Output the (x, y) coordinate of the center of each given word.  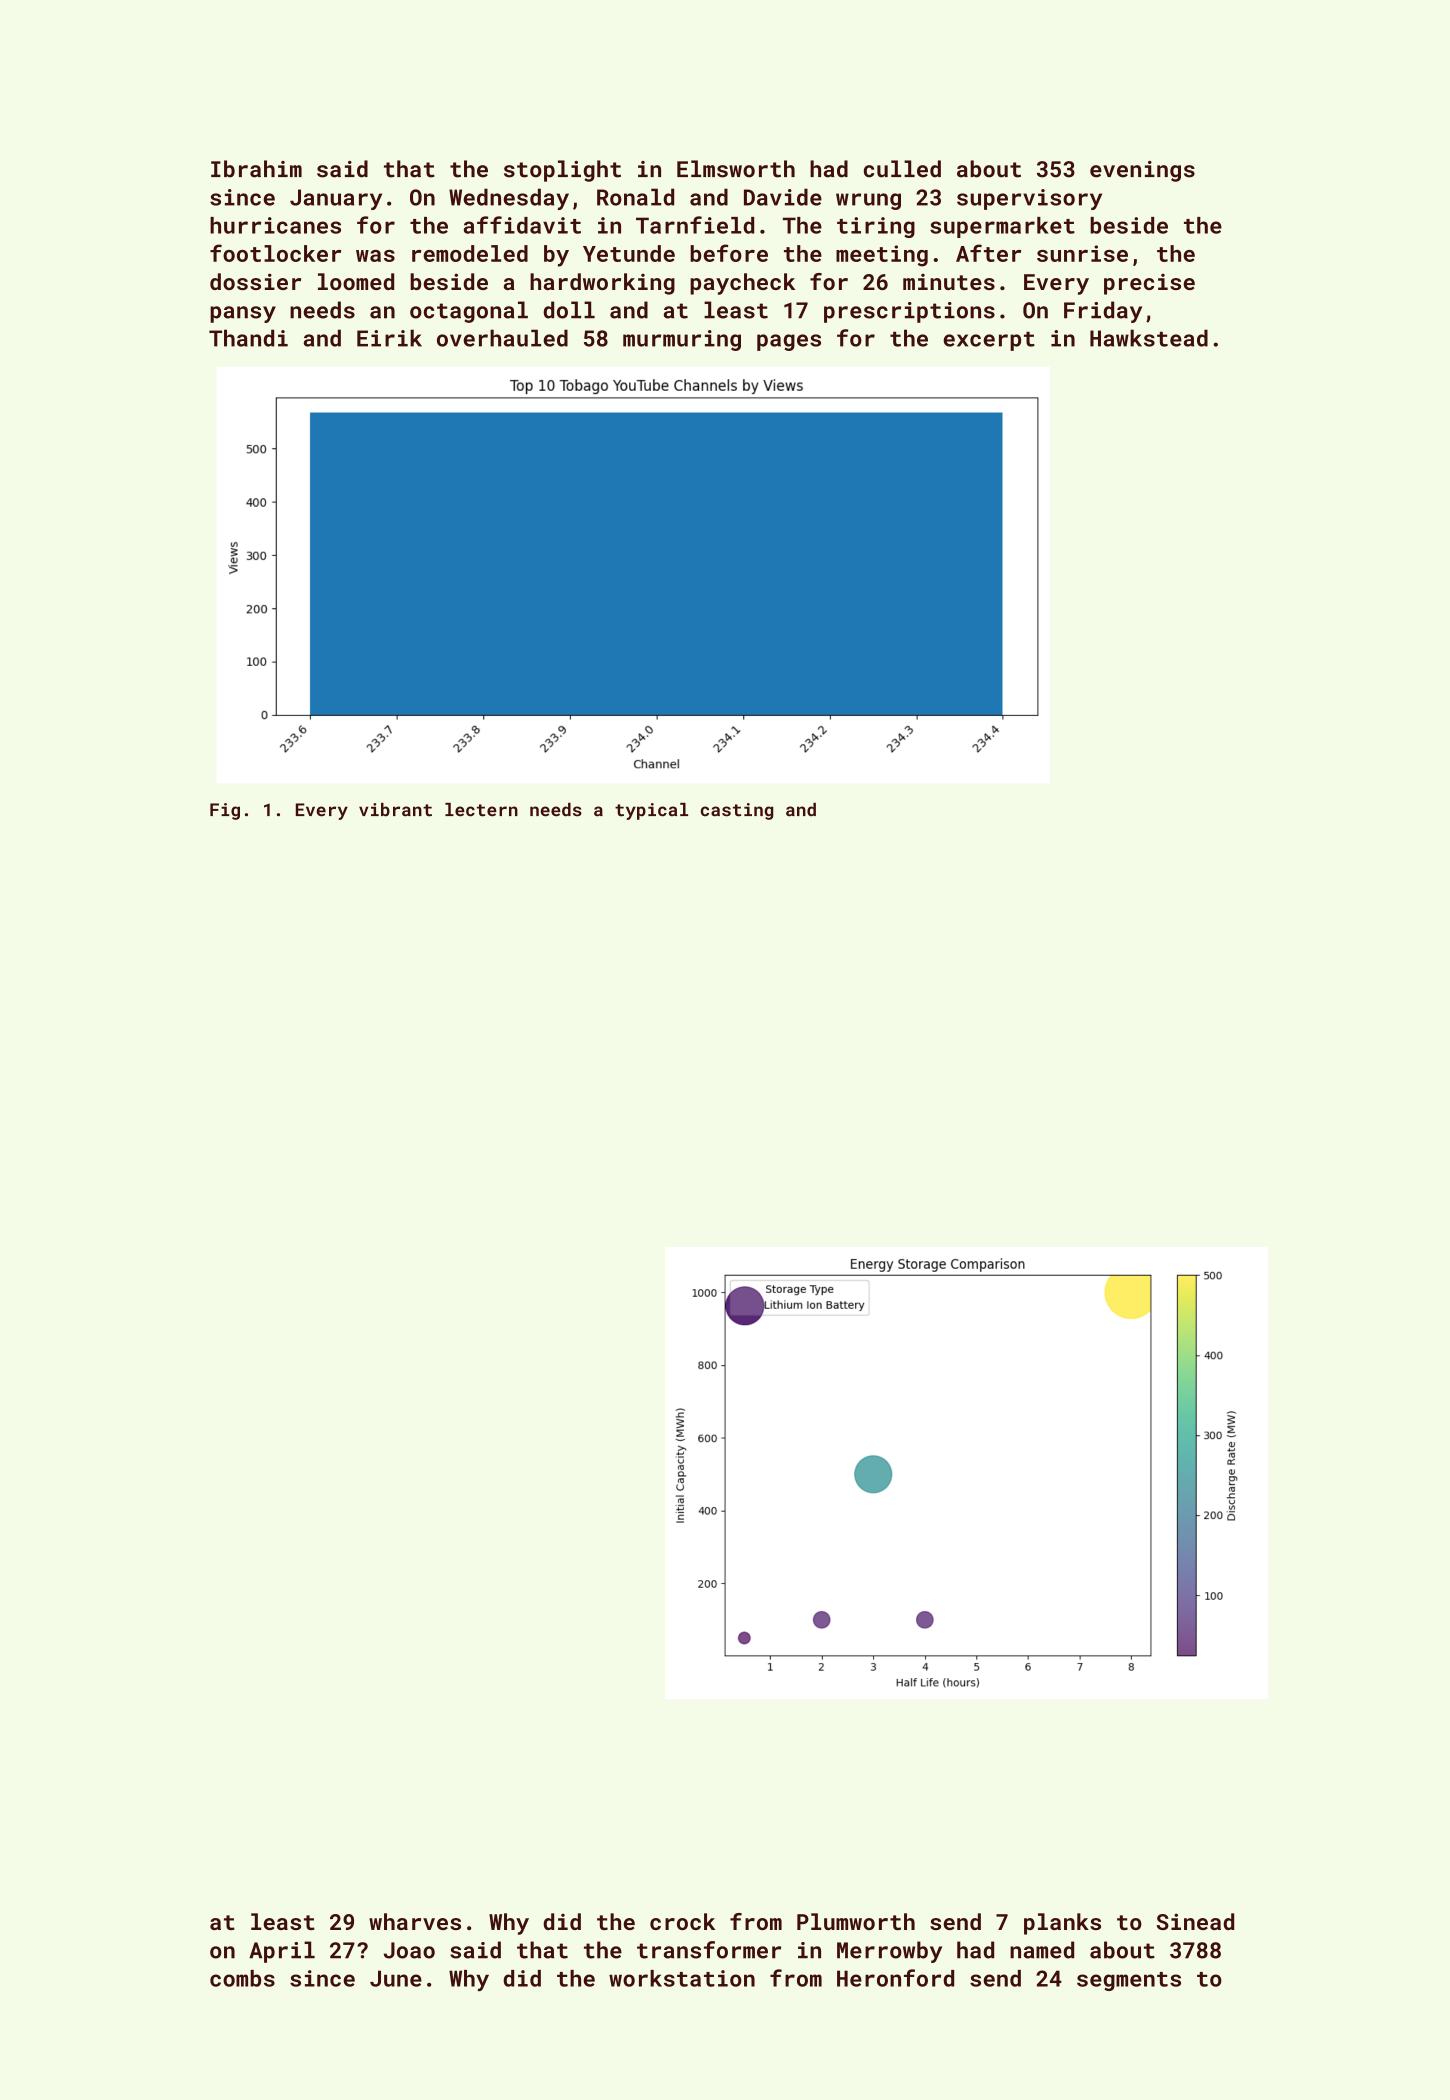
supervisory (1029, 199)
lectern (481, 810)
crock (682, 1921)
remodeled (470, 253)
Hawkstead (1149, 338)
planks (1062, 1924)
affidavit (522, 225)
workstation (682, 1978)
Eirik (389, 338)
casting (737, 811)
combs (242, 1978)
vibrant (395, 810)
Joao (409, 1950)
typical (651, 811)
